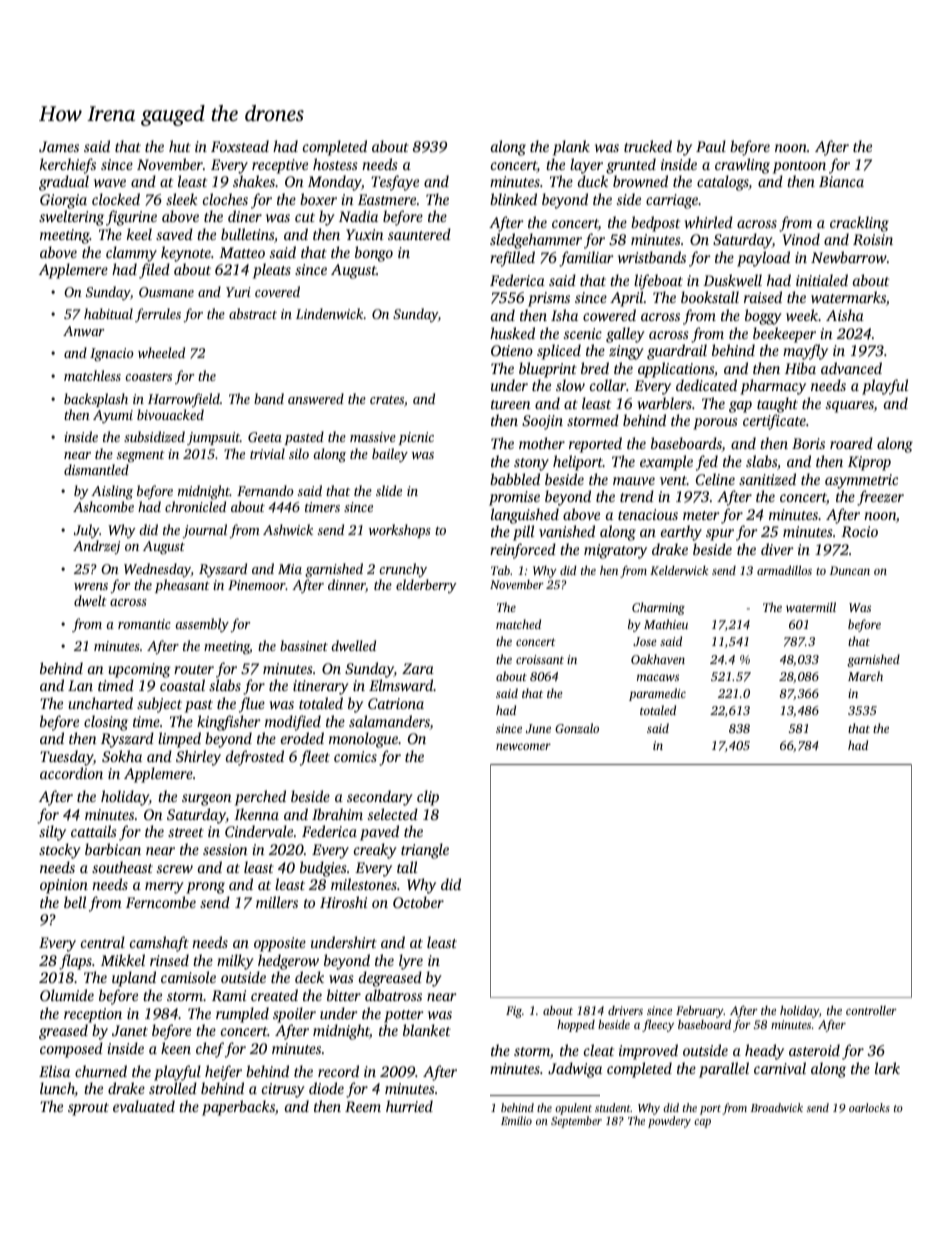  I want to click on street, so click(186, 832).
